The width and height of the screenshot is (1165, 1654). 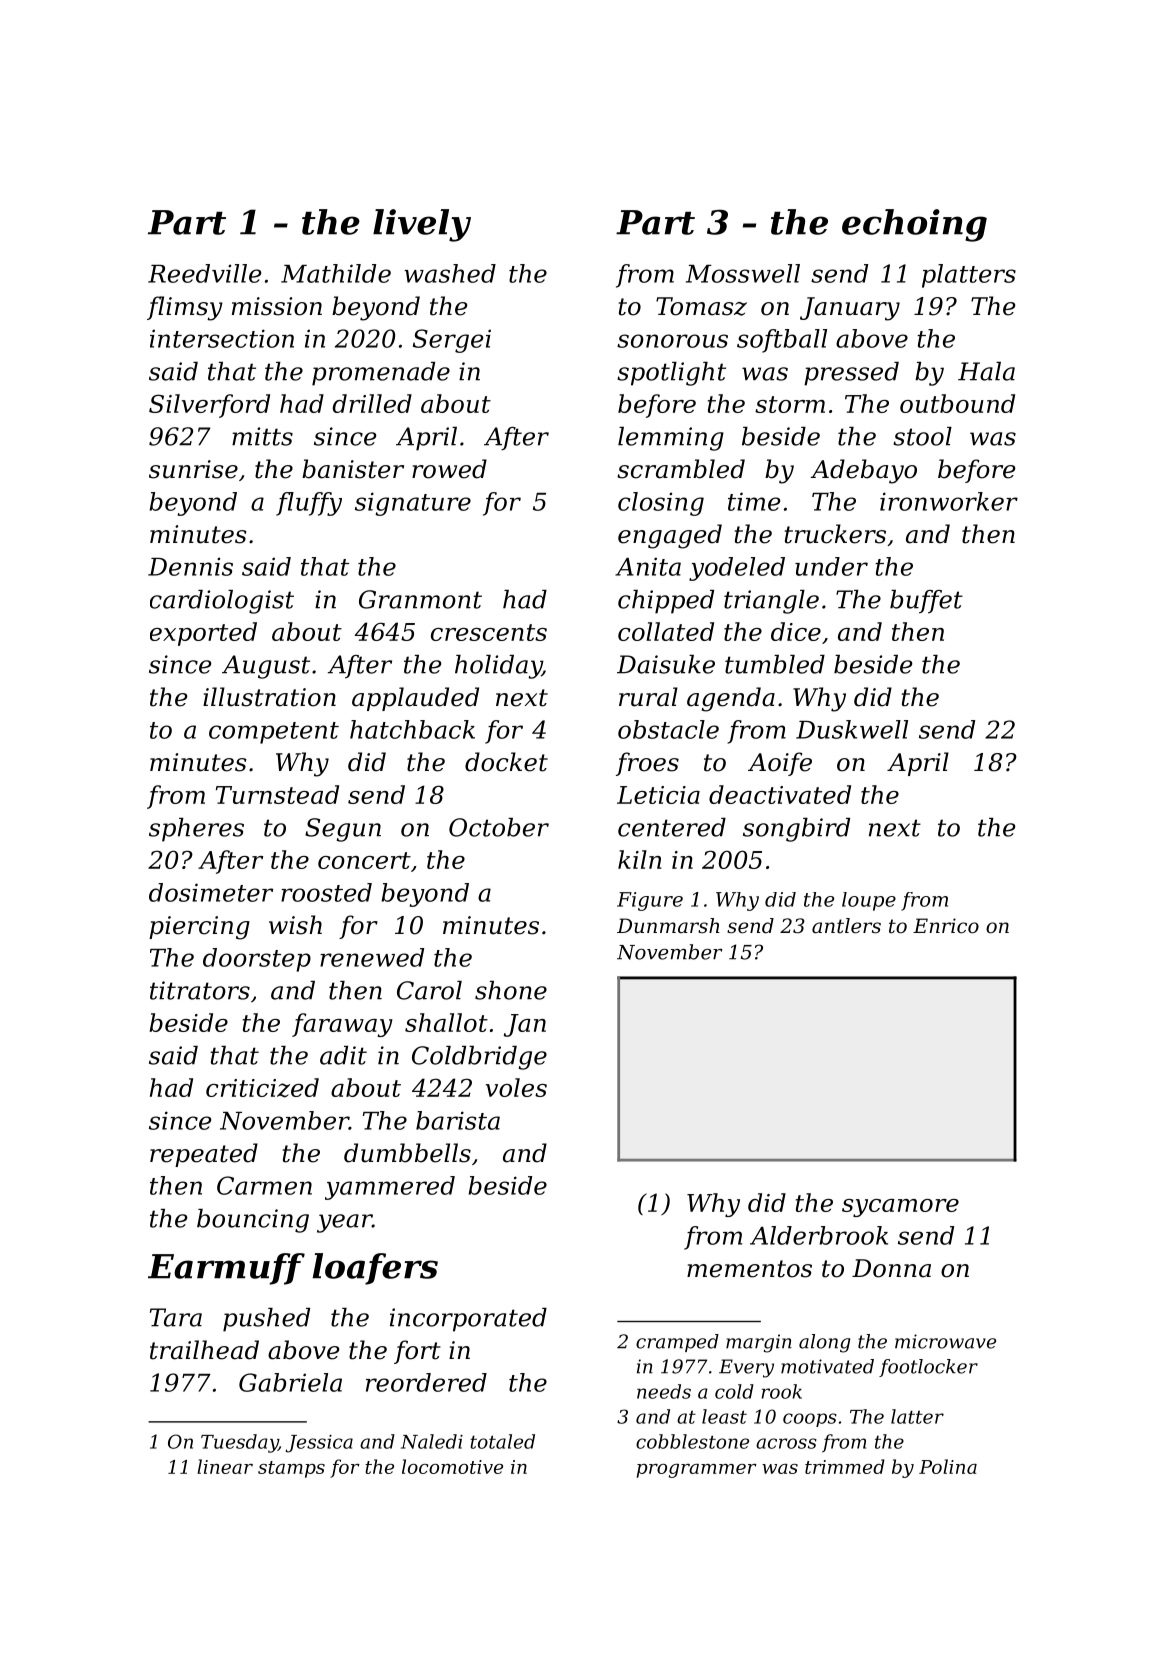 What do you see at coordinates (511, 990) in the screenshot?
I see `shone` at bounding box center [511, 990].
